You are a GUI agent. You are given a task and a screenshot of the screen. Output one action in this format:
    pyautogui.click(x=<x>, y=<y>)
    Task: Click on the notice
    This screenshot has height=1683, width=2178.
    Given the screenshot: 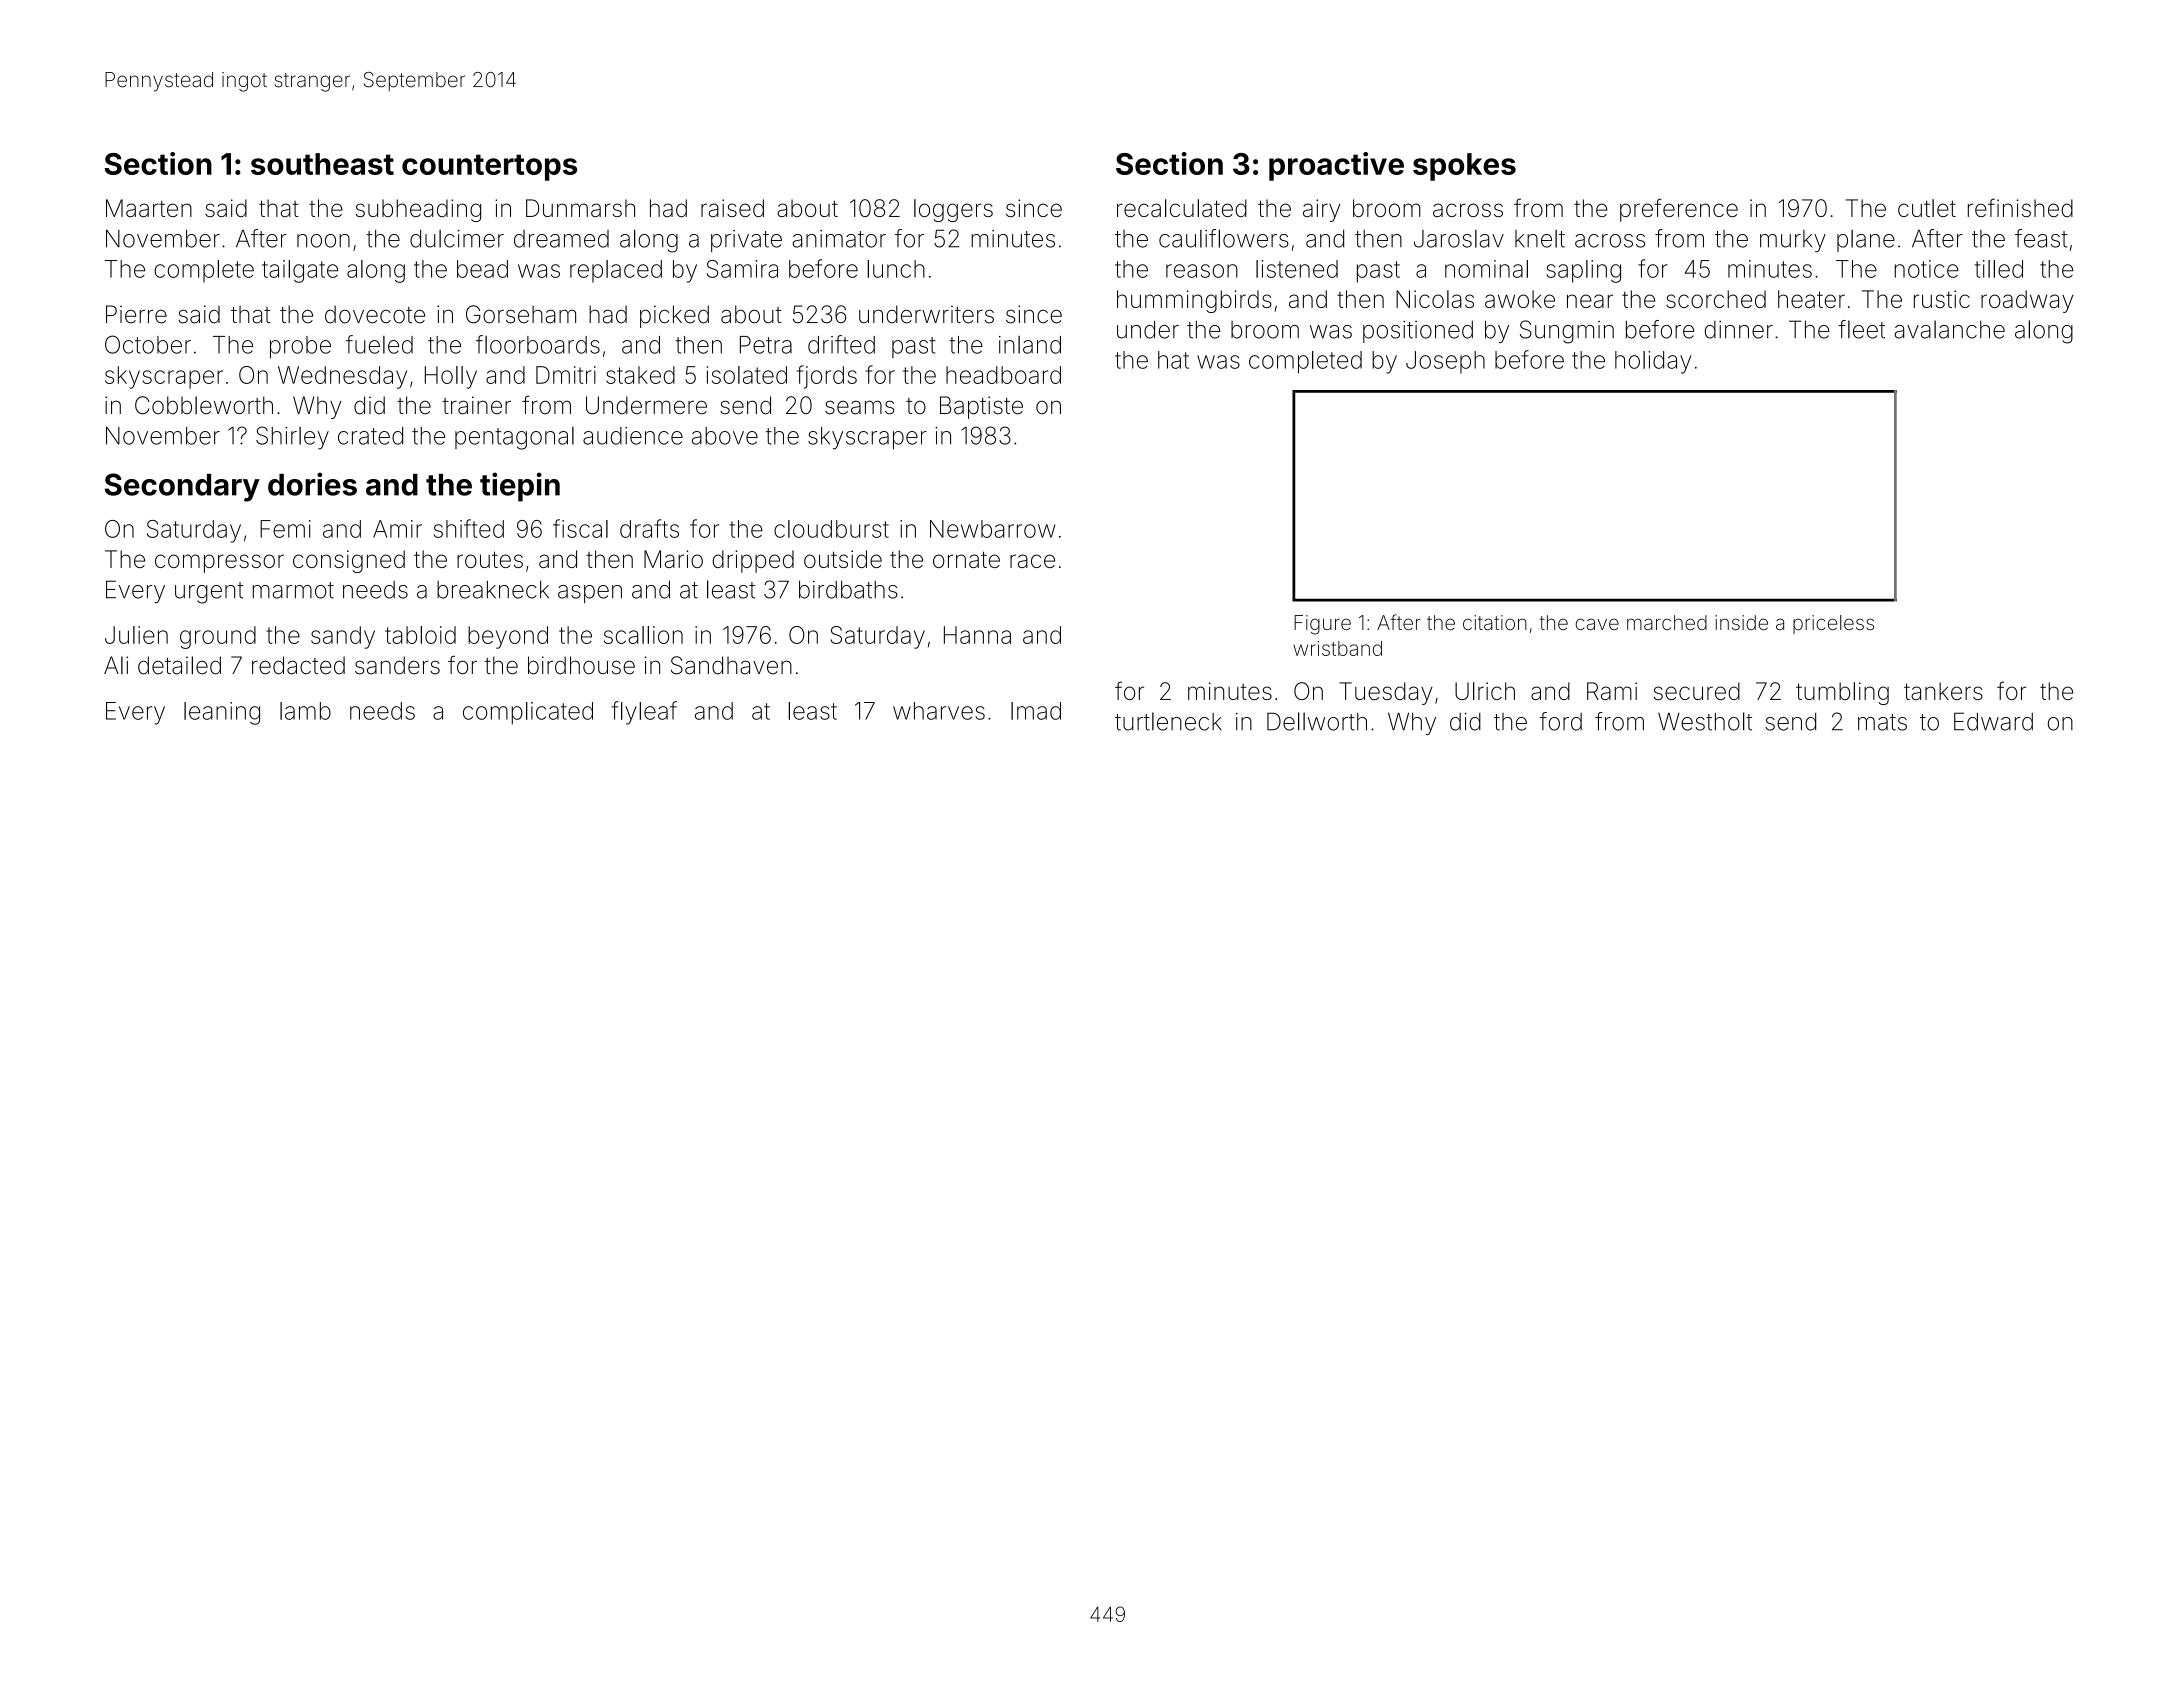 What is the action you would take?
    pyautogui.click(x=1927, y=269)
